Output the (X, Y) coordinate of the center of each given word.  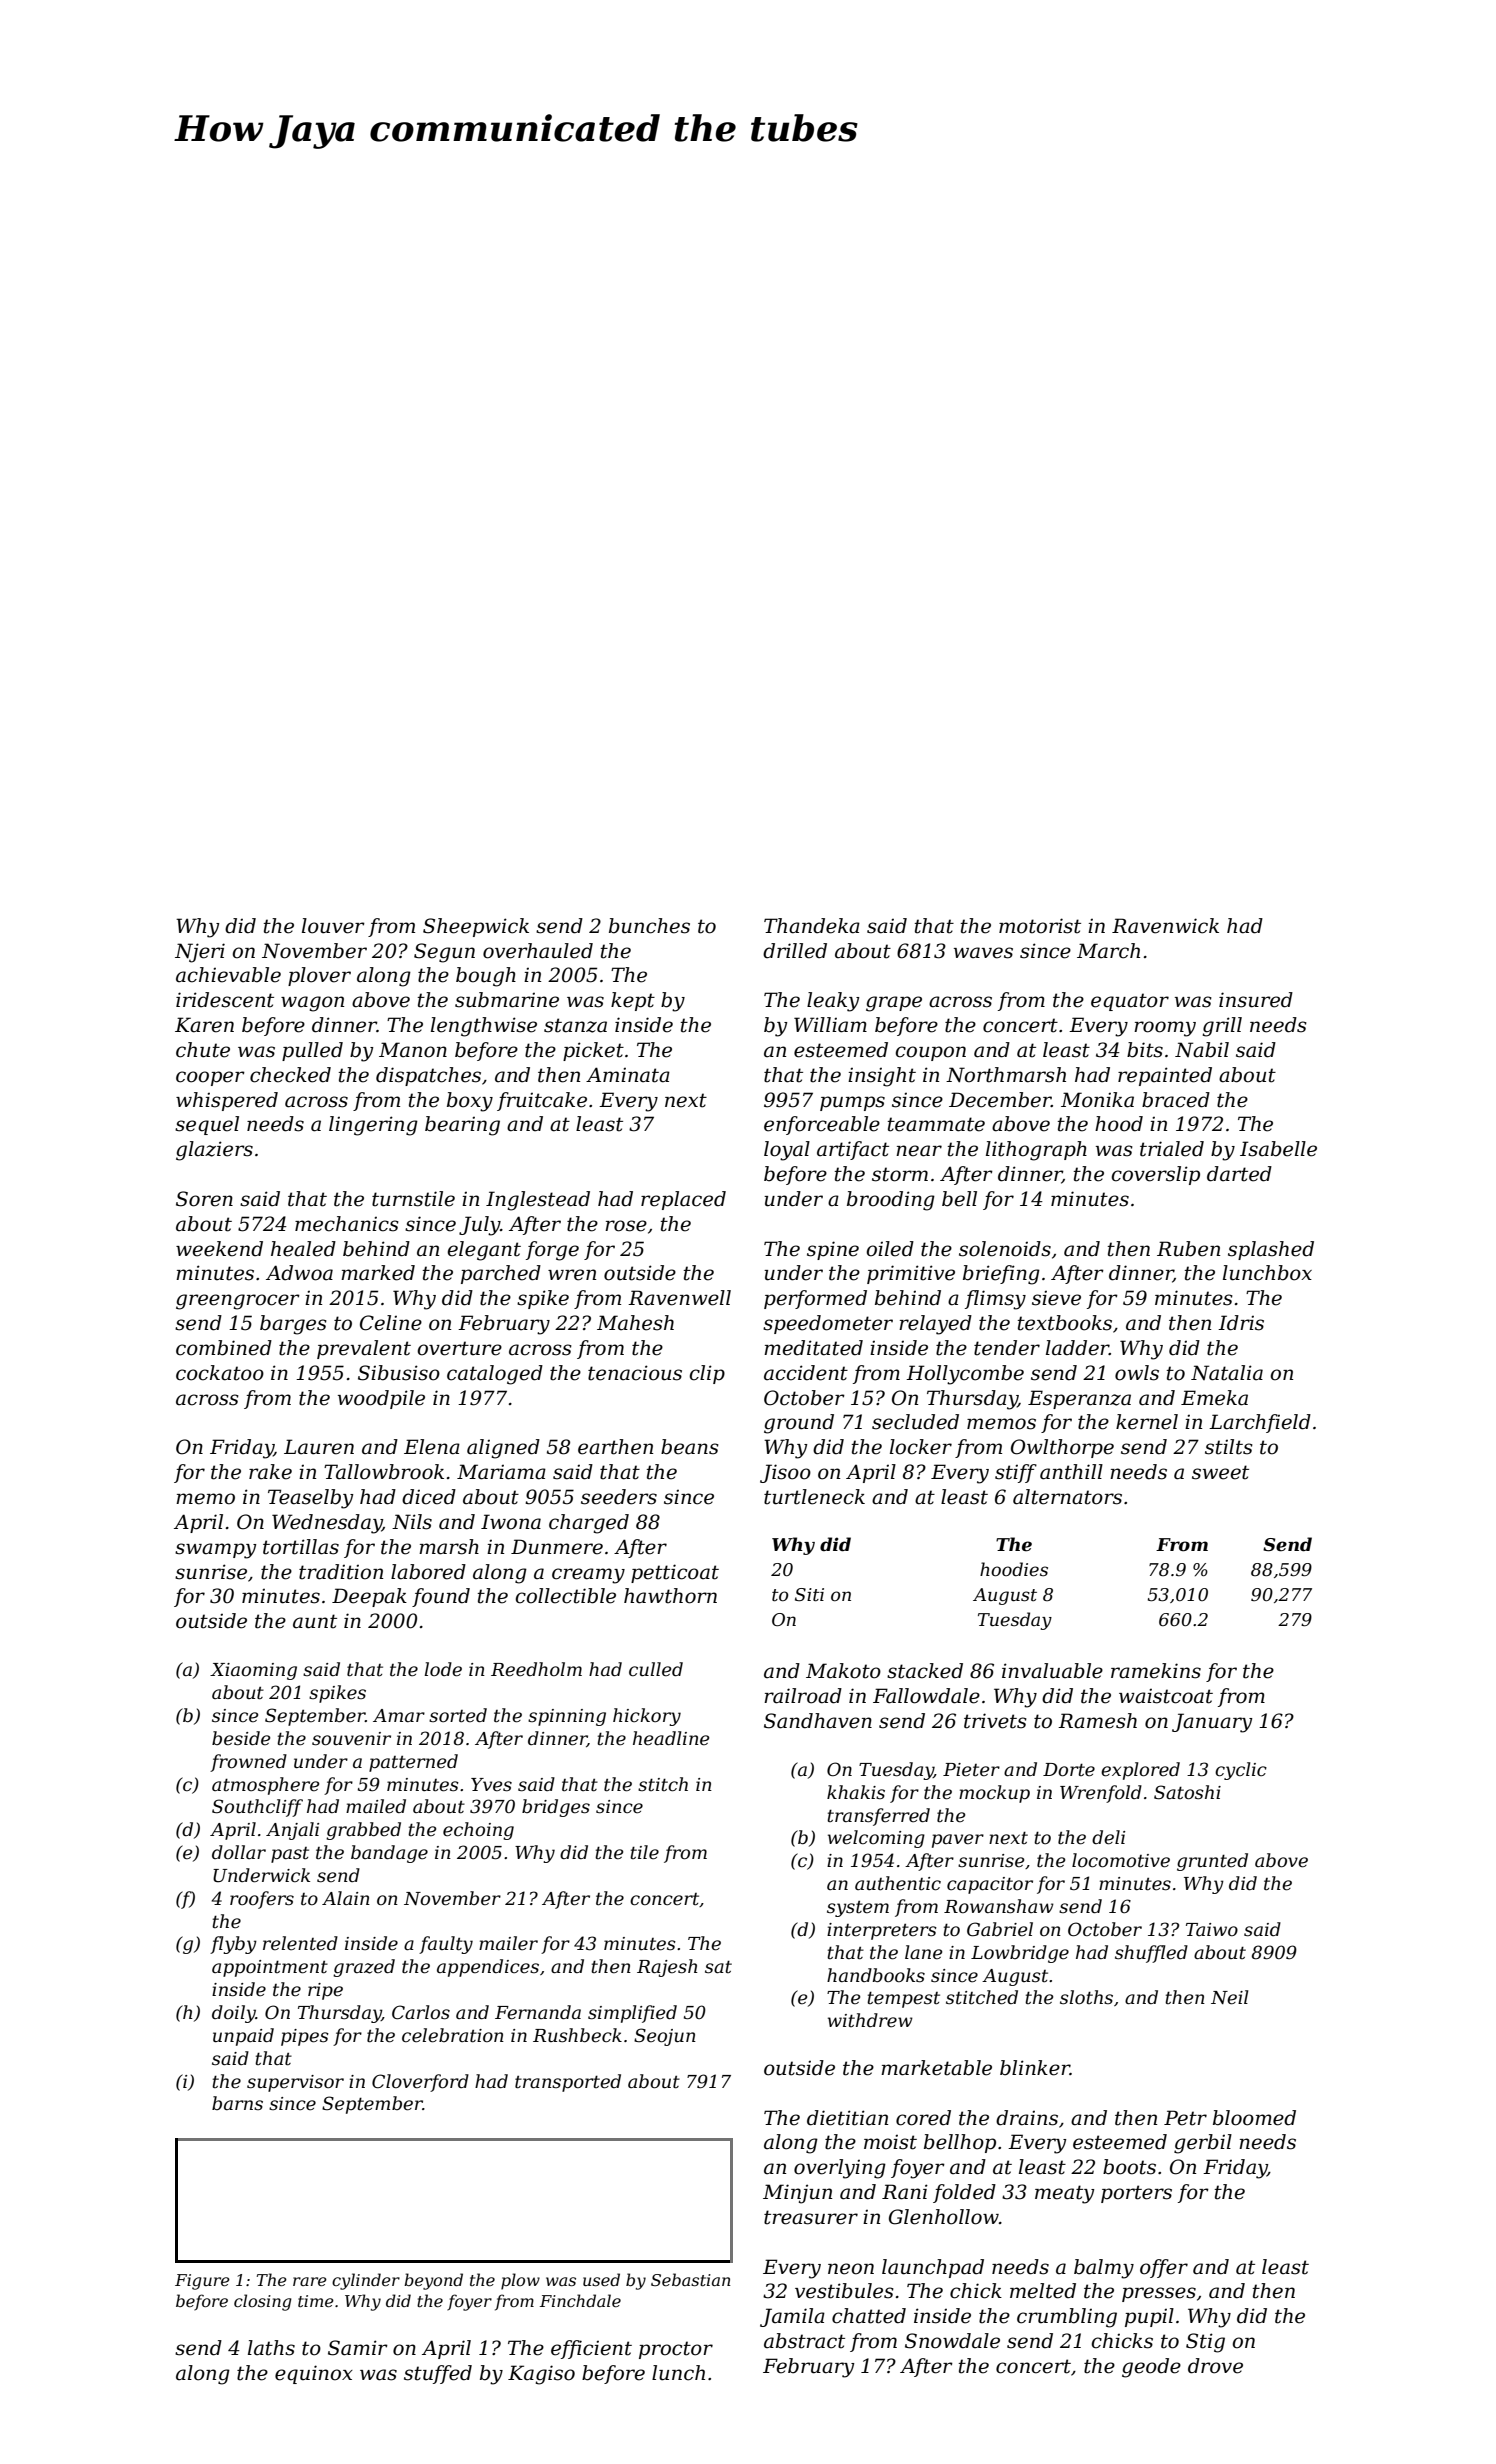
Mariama (501, 1472)
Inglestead (538, 1201)
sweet (1220, 1472)
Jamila (792, 2317)
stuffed (438, 2374)
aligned (503, 1449)
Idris (1241, 1323)
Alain (346, 1898)
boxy (470, 1102)
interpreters (882, 1931)
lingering (373, 1126)
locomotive (1121, 1860)
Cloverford (420, 2083)
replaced (683, 1200)
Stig (1205, 2343)
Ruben (1188, 1249)
